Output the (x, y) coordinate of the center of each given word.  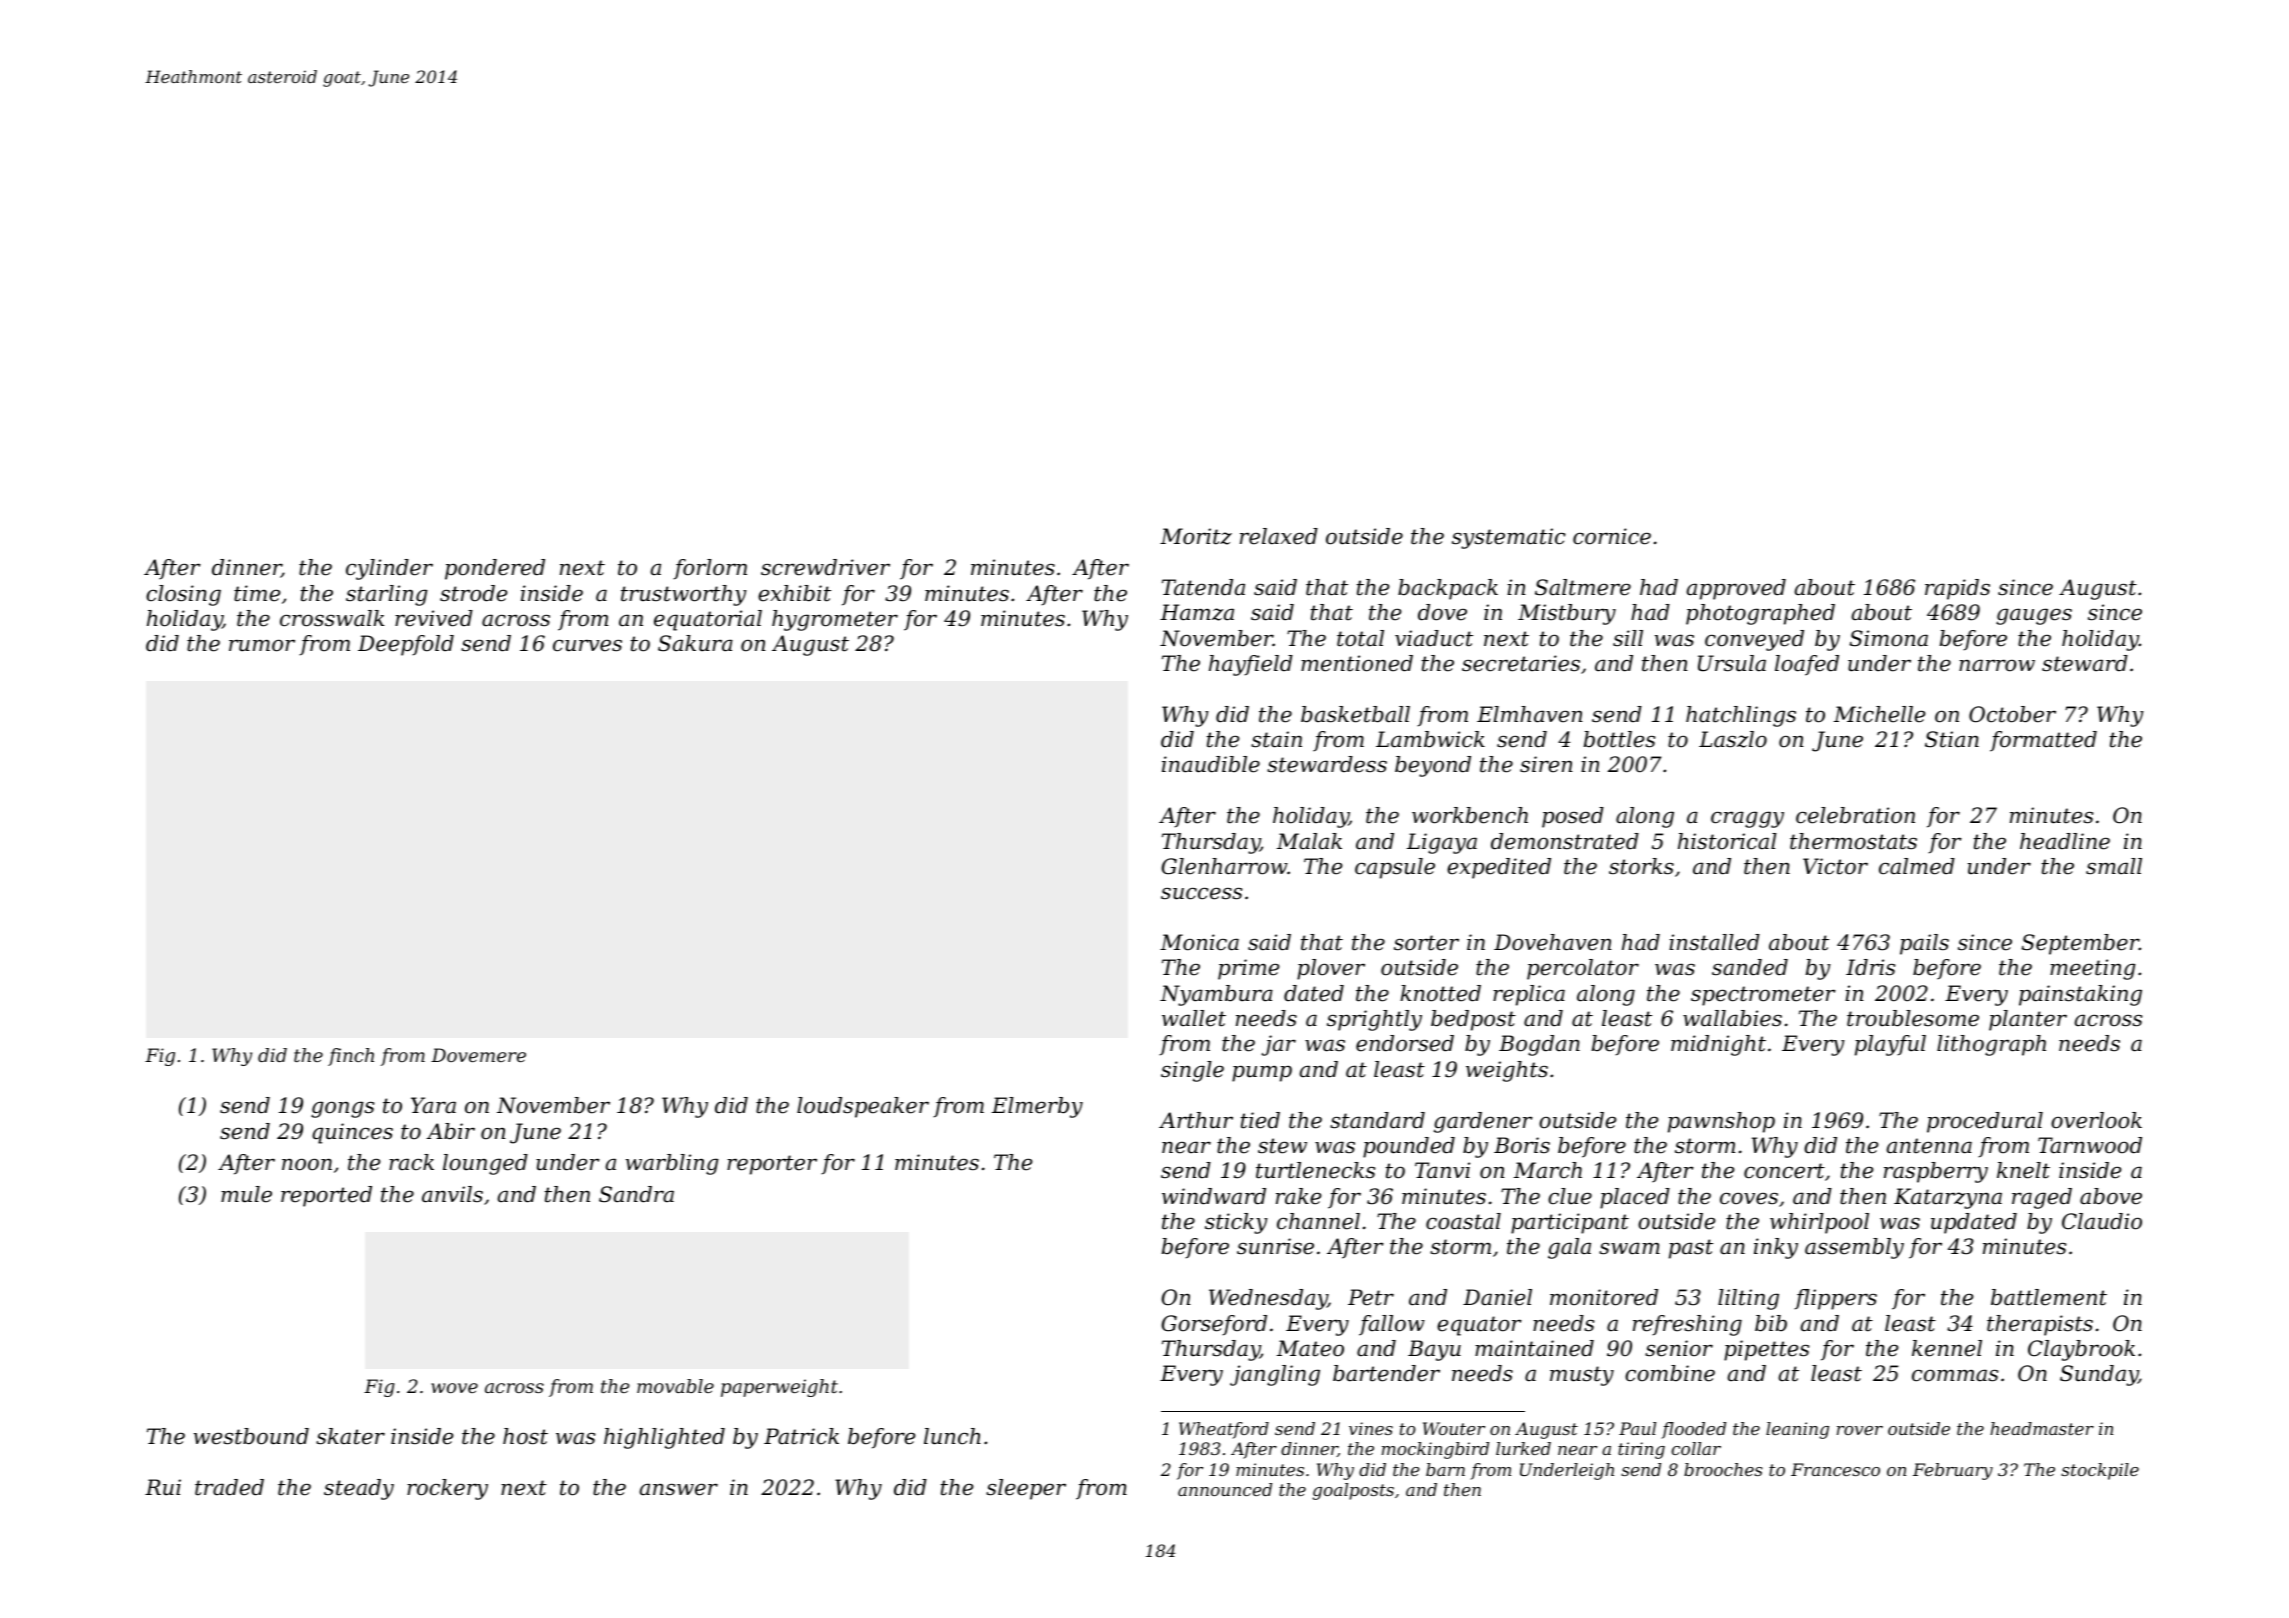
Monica (1199, 942)
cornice (1612, 536)
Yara (433, 1105)
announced (1225, 1489)
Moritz (1196, 536)
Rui (163, 1487)
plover (1331, 969)
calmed (1917, 866)
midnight (1718, 1045)
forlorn (710, 569)
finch (351, 1057)
